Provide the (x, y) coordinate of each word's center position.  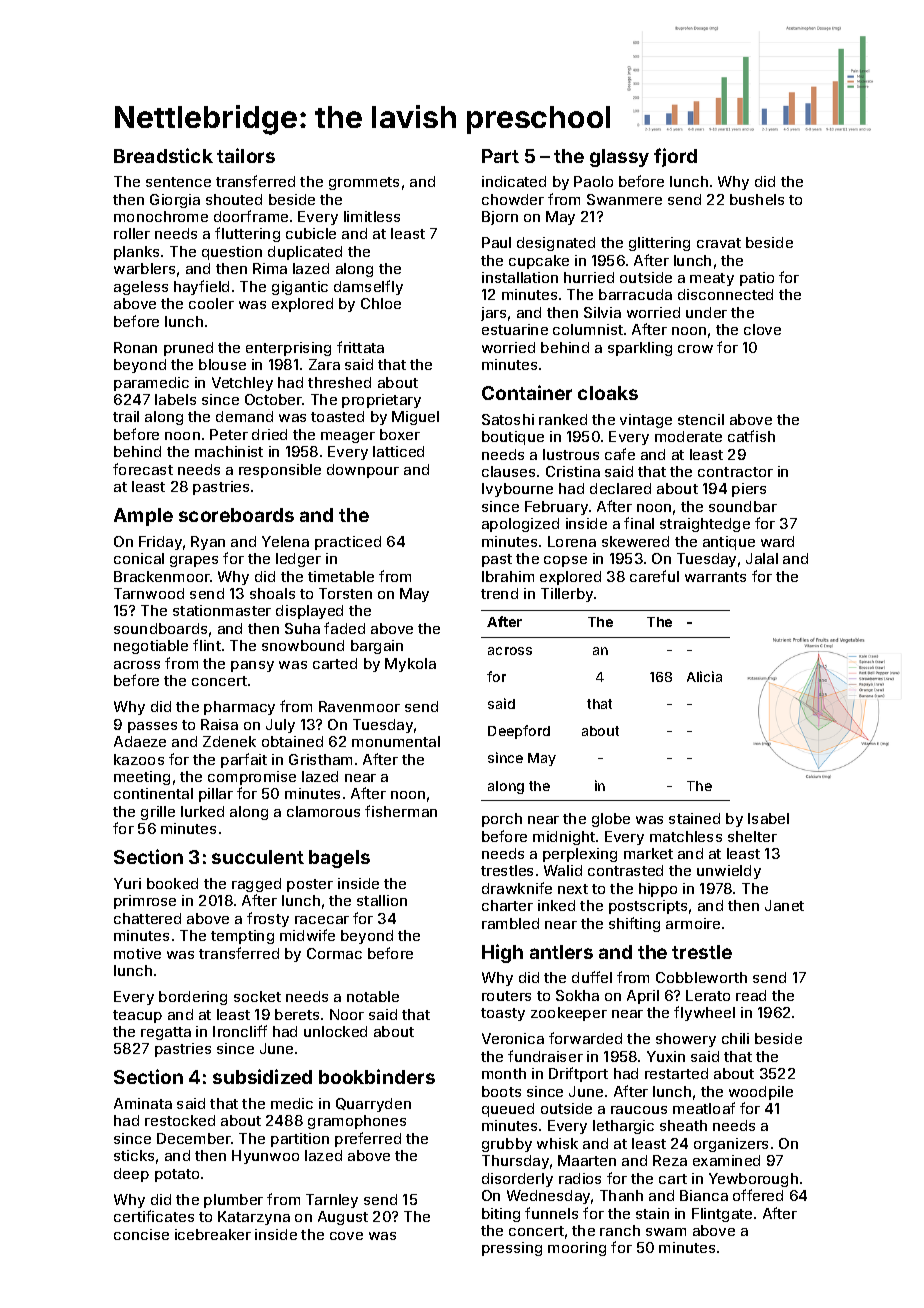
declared (620, 488)
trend (499, 593)
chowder (513, 199)
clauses (508, 471)
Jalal (762, 558)
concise (141, 1234)
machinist (229, 451)
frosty (268, 919)
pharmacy (239, 708)
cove (346, 1236)
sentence (178, 182)
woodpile (761, 1093)
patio (757, 279)
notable (373, 996)
